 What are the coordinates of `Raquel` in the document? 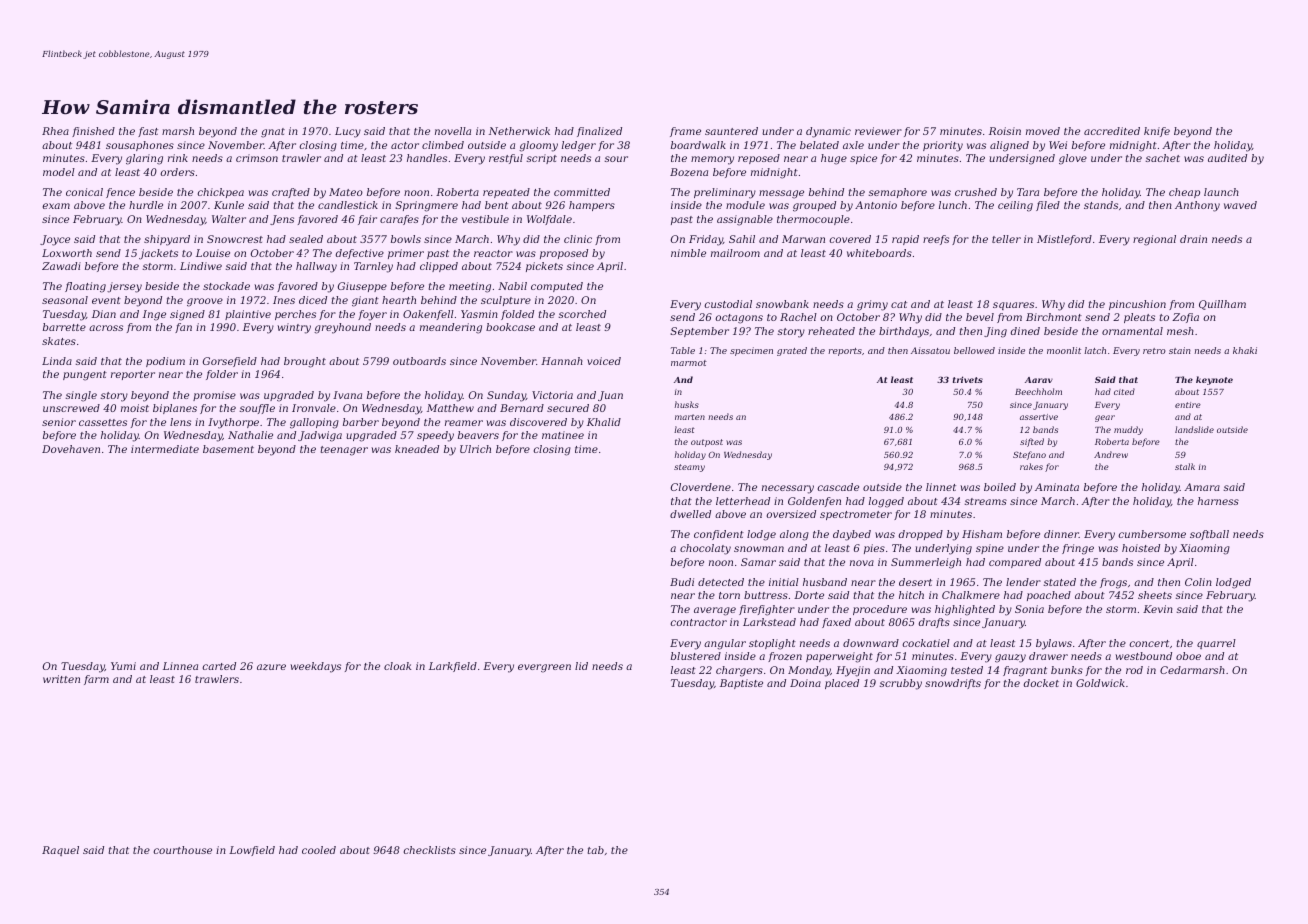 It's located at (60, 851).
